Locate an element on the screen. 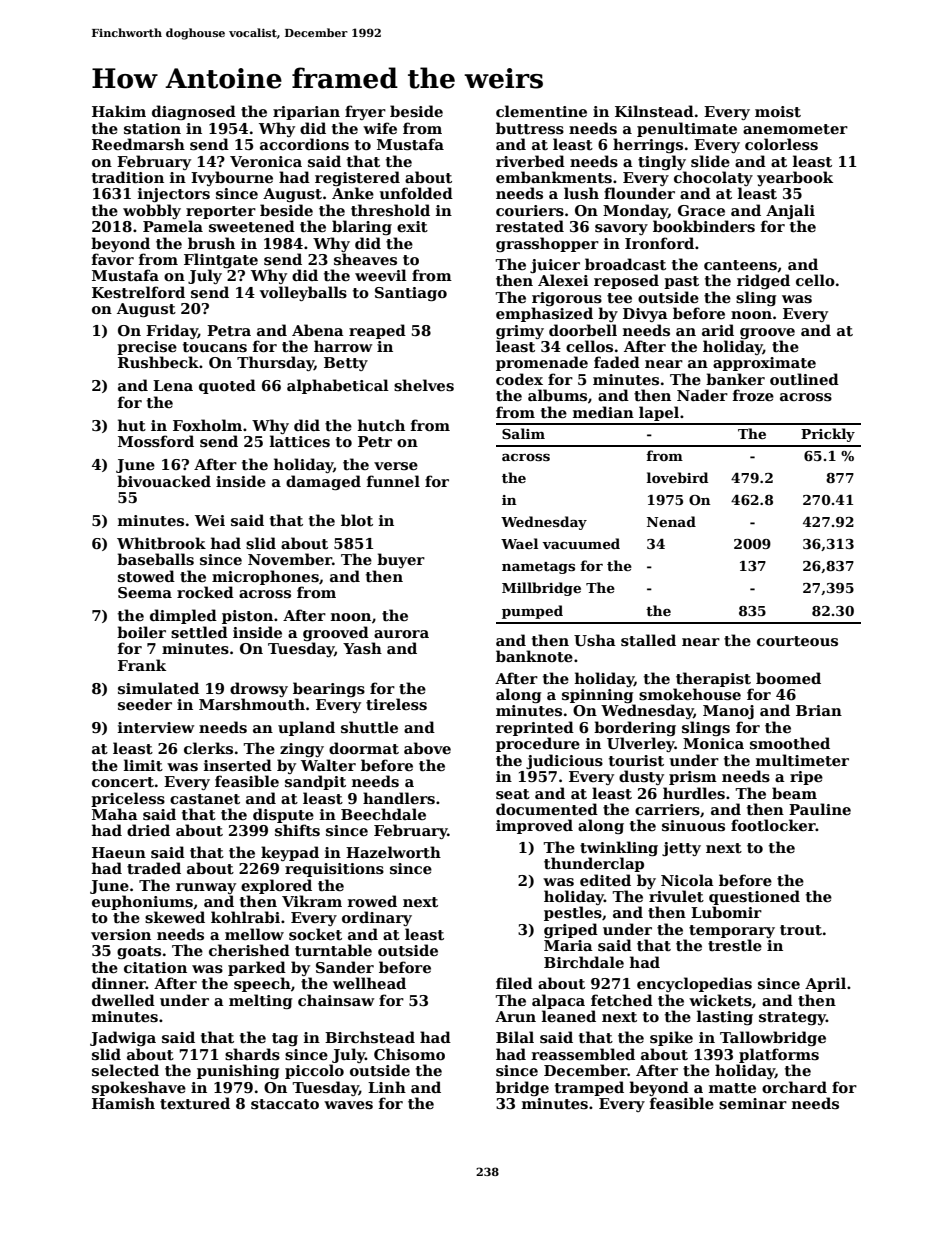 Image resolution: width=952 pixels, height=1233 pixels. staccato is located at coordinates (285, 1104).
